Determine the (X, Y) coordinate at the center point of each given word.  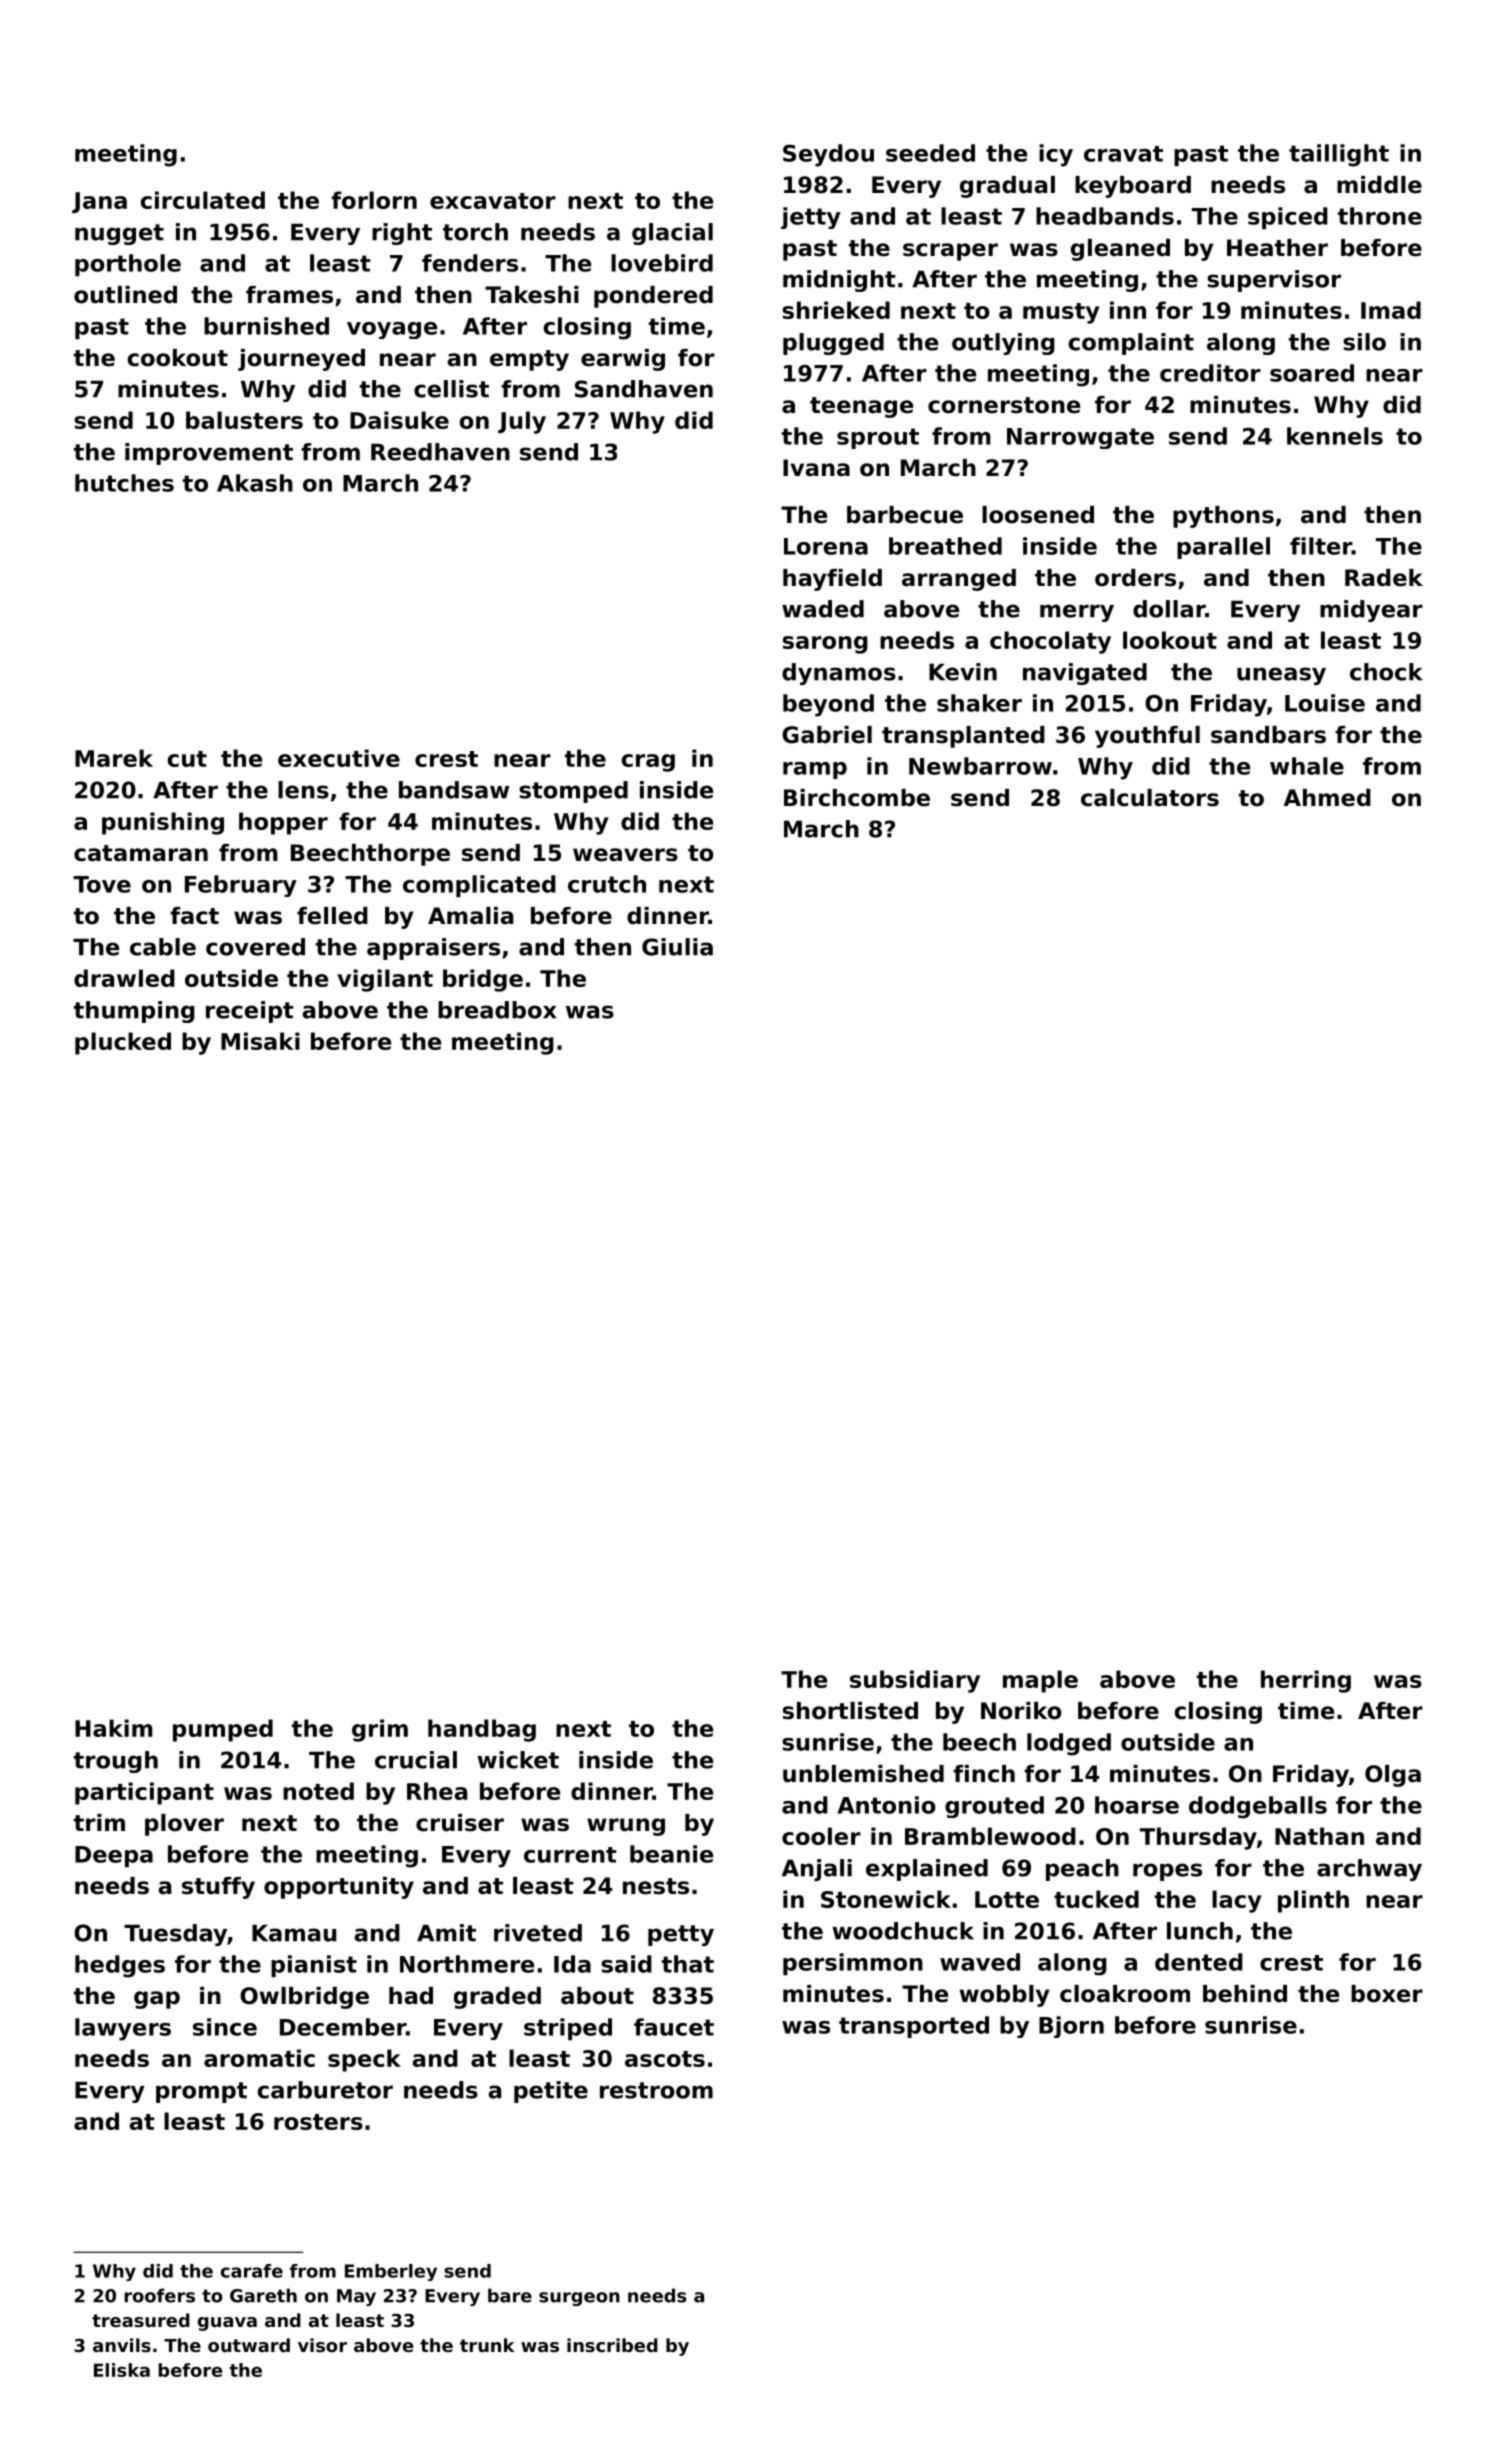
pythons (1223, 517)
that (688, 1964)
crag (648, 763)
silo (1364, 342)
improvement (209, 454)
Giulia (677, 947)
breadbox (497, 1010)
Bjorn (1071, 2027)
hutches (124, 483)
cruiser (460, 1823)
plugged (833, 344)
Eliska (122, 2370)
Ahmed (1327, 798)
